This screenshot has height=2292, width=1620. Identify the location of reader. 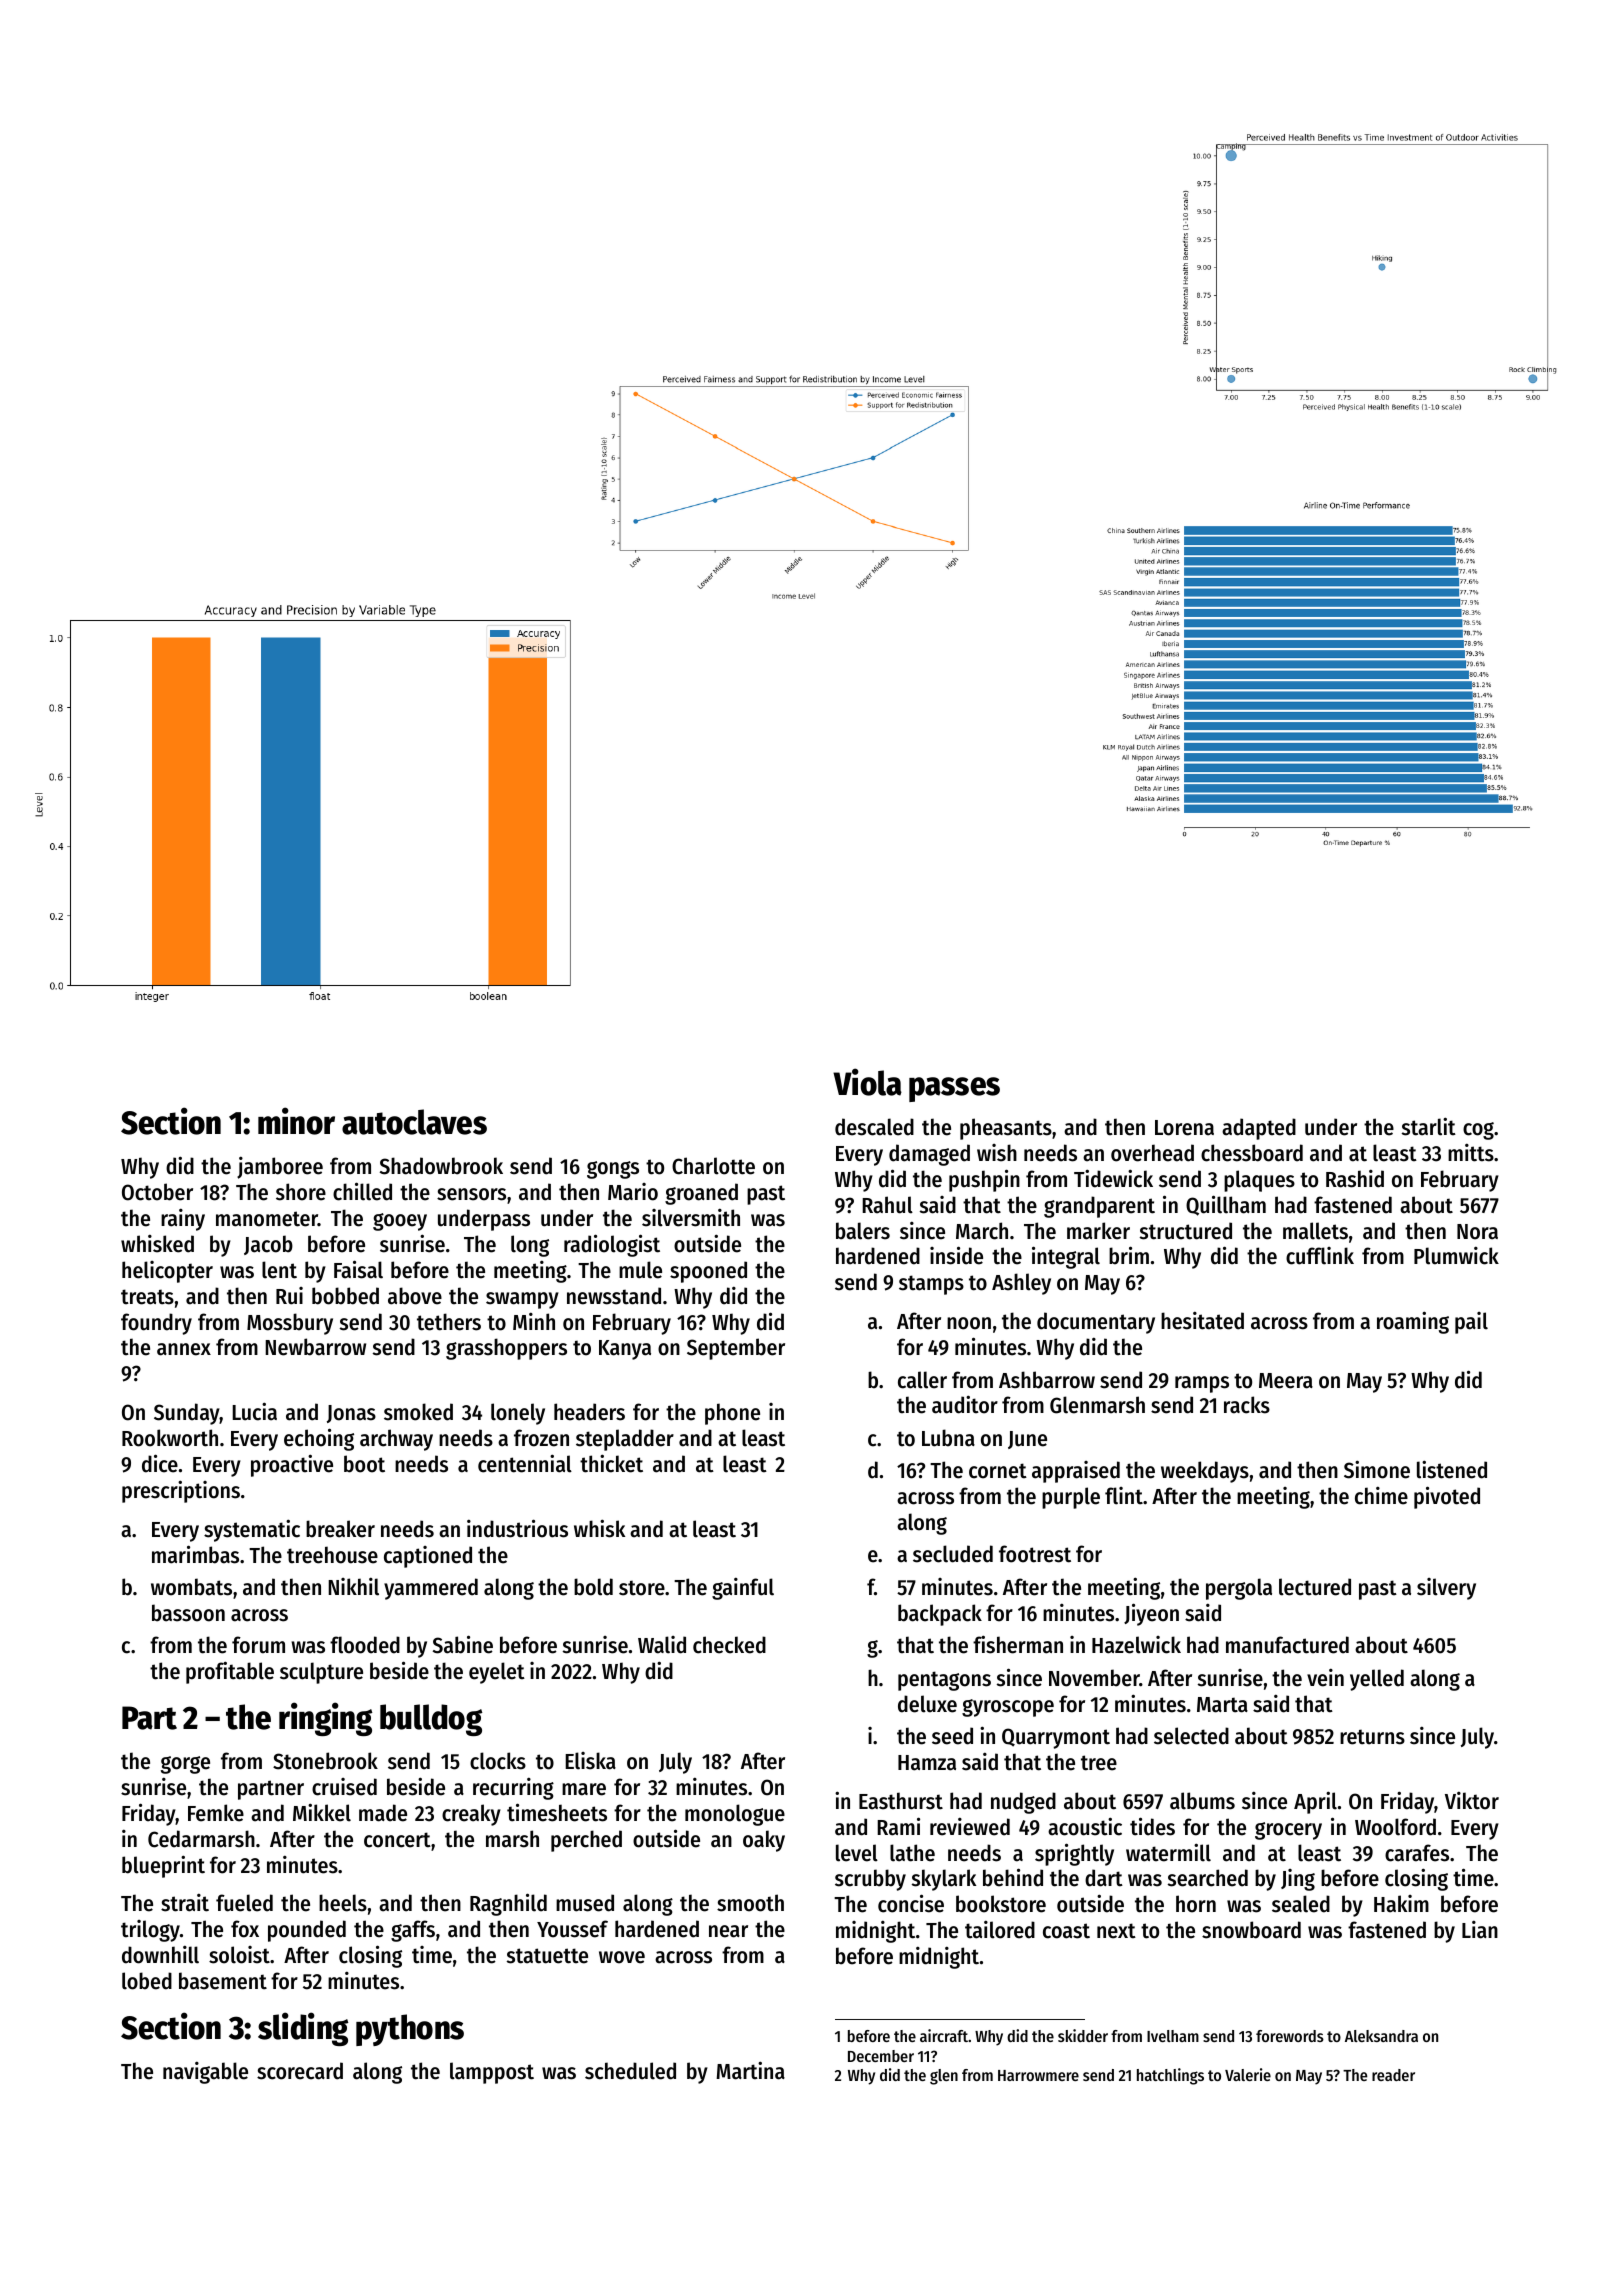
(1393, 2075).
